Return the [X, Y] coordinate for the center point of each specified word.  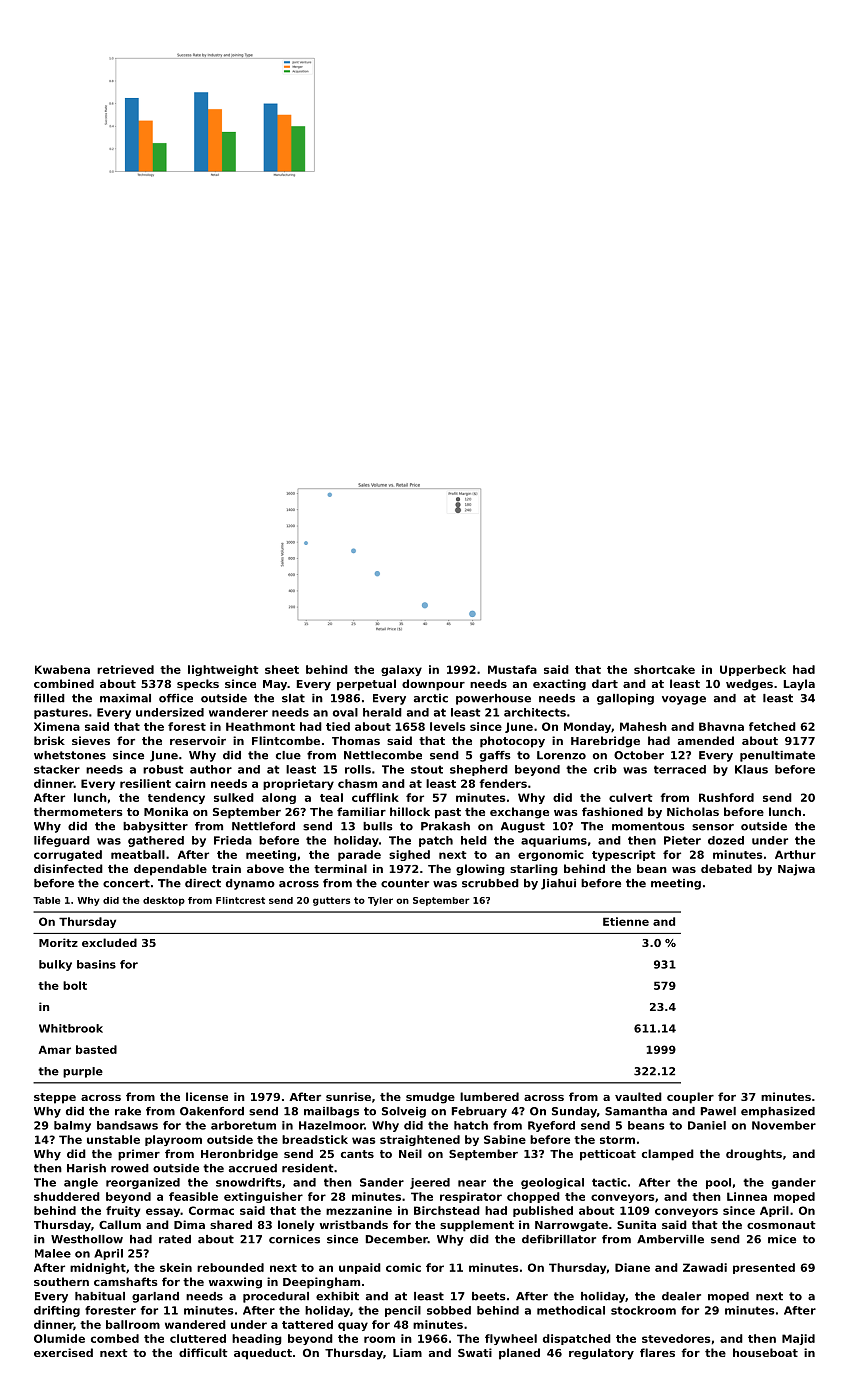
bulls [378, 826]
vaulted [638, 1096]
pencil [403, 1311]
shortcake [664, 669]
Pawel [718, 1111]
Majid [798, 1339]
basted [96, 1049]
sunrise [348, 1096]
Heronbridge [239, 1155]
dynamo [250, 884]
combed [115, 1338]
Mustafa [512, 669]
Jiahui [558, 884]
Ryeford [551, 1126]
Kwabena [62, 669]
